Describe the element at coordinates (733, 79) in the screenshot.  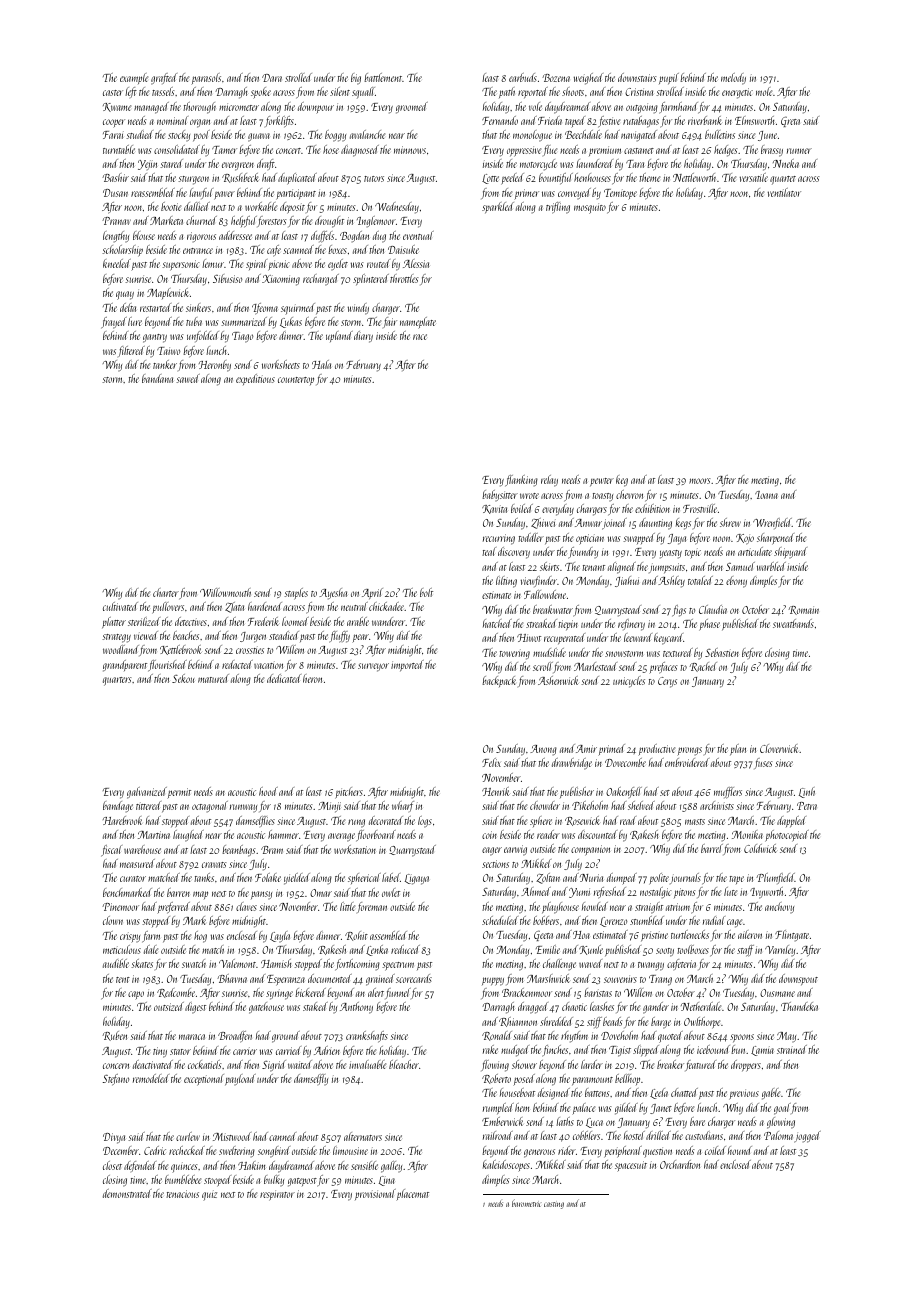
I see `melody` at that location.
